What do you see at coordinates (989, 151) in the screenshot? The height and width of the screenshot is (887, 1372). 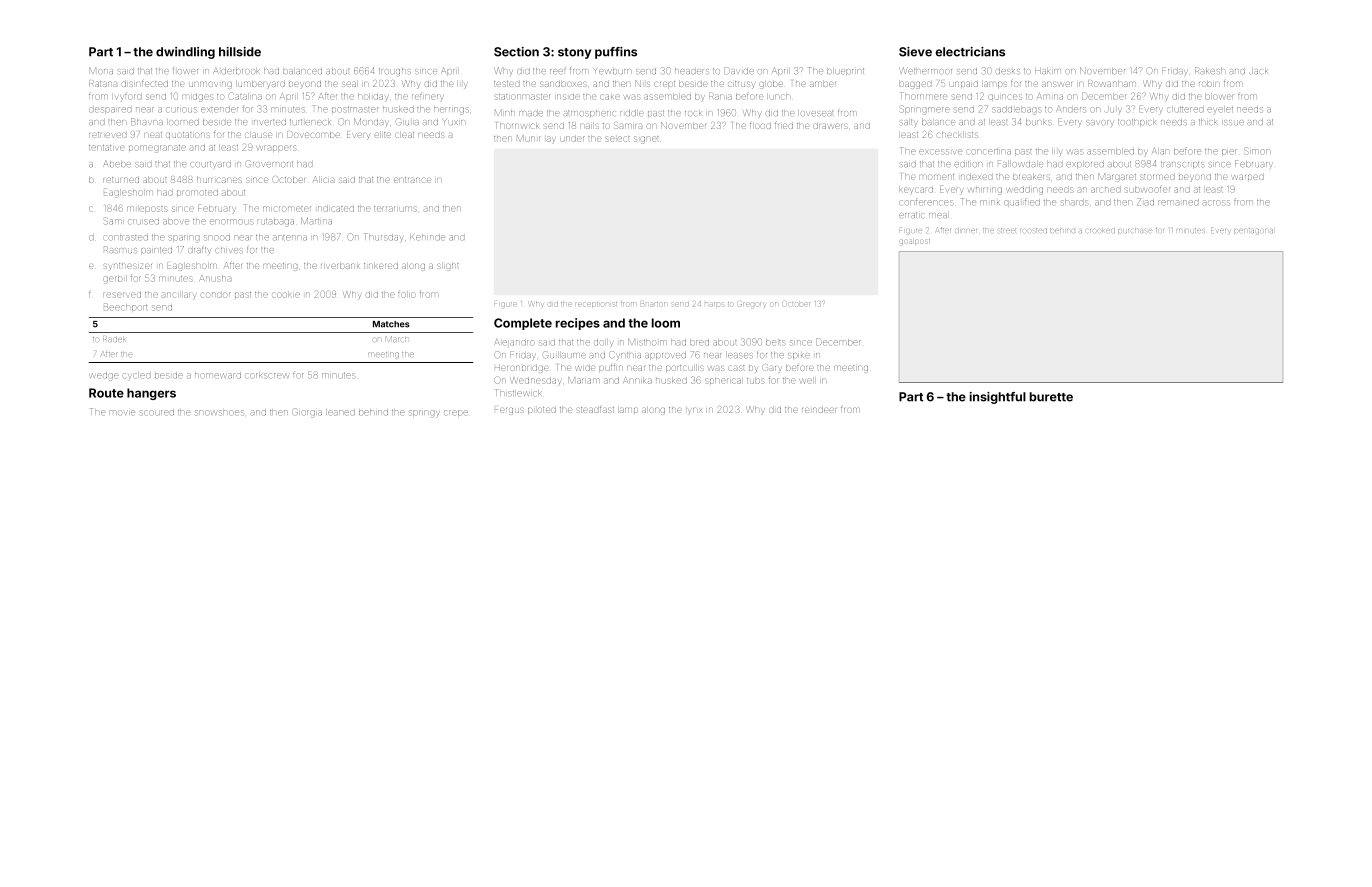 I see `concertina` at bounding box center [989, 151].
